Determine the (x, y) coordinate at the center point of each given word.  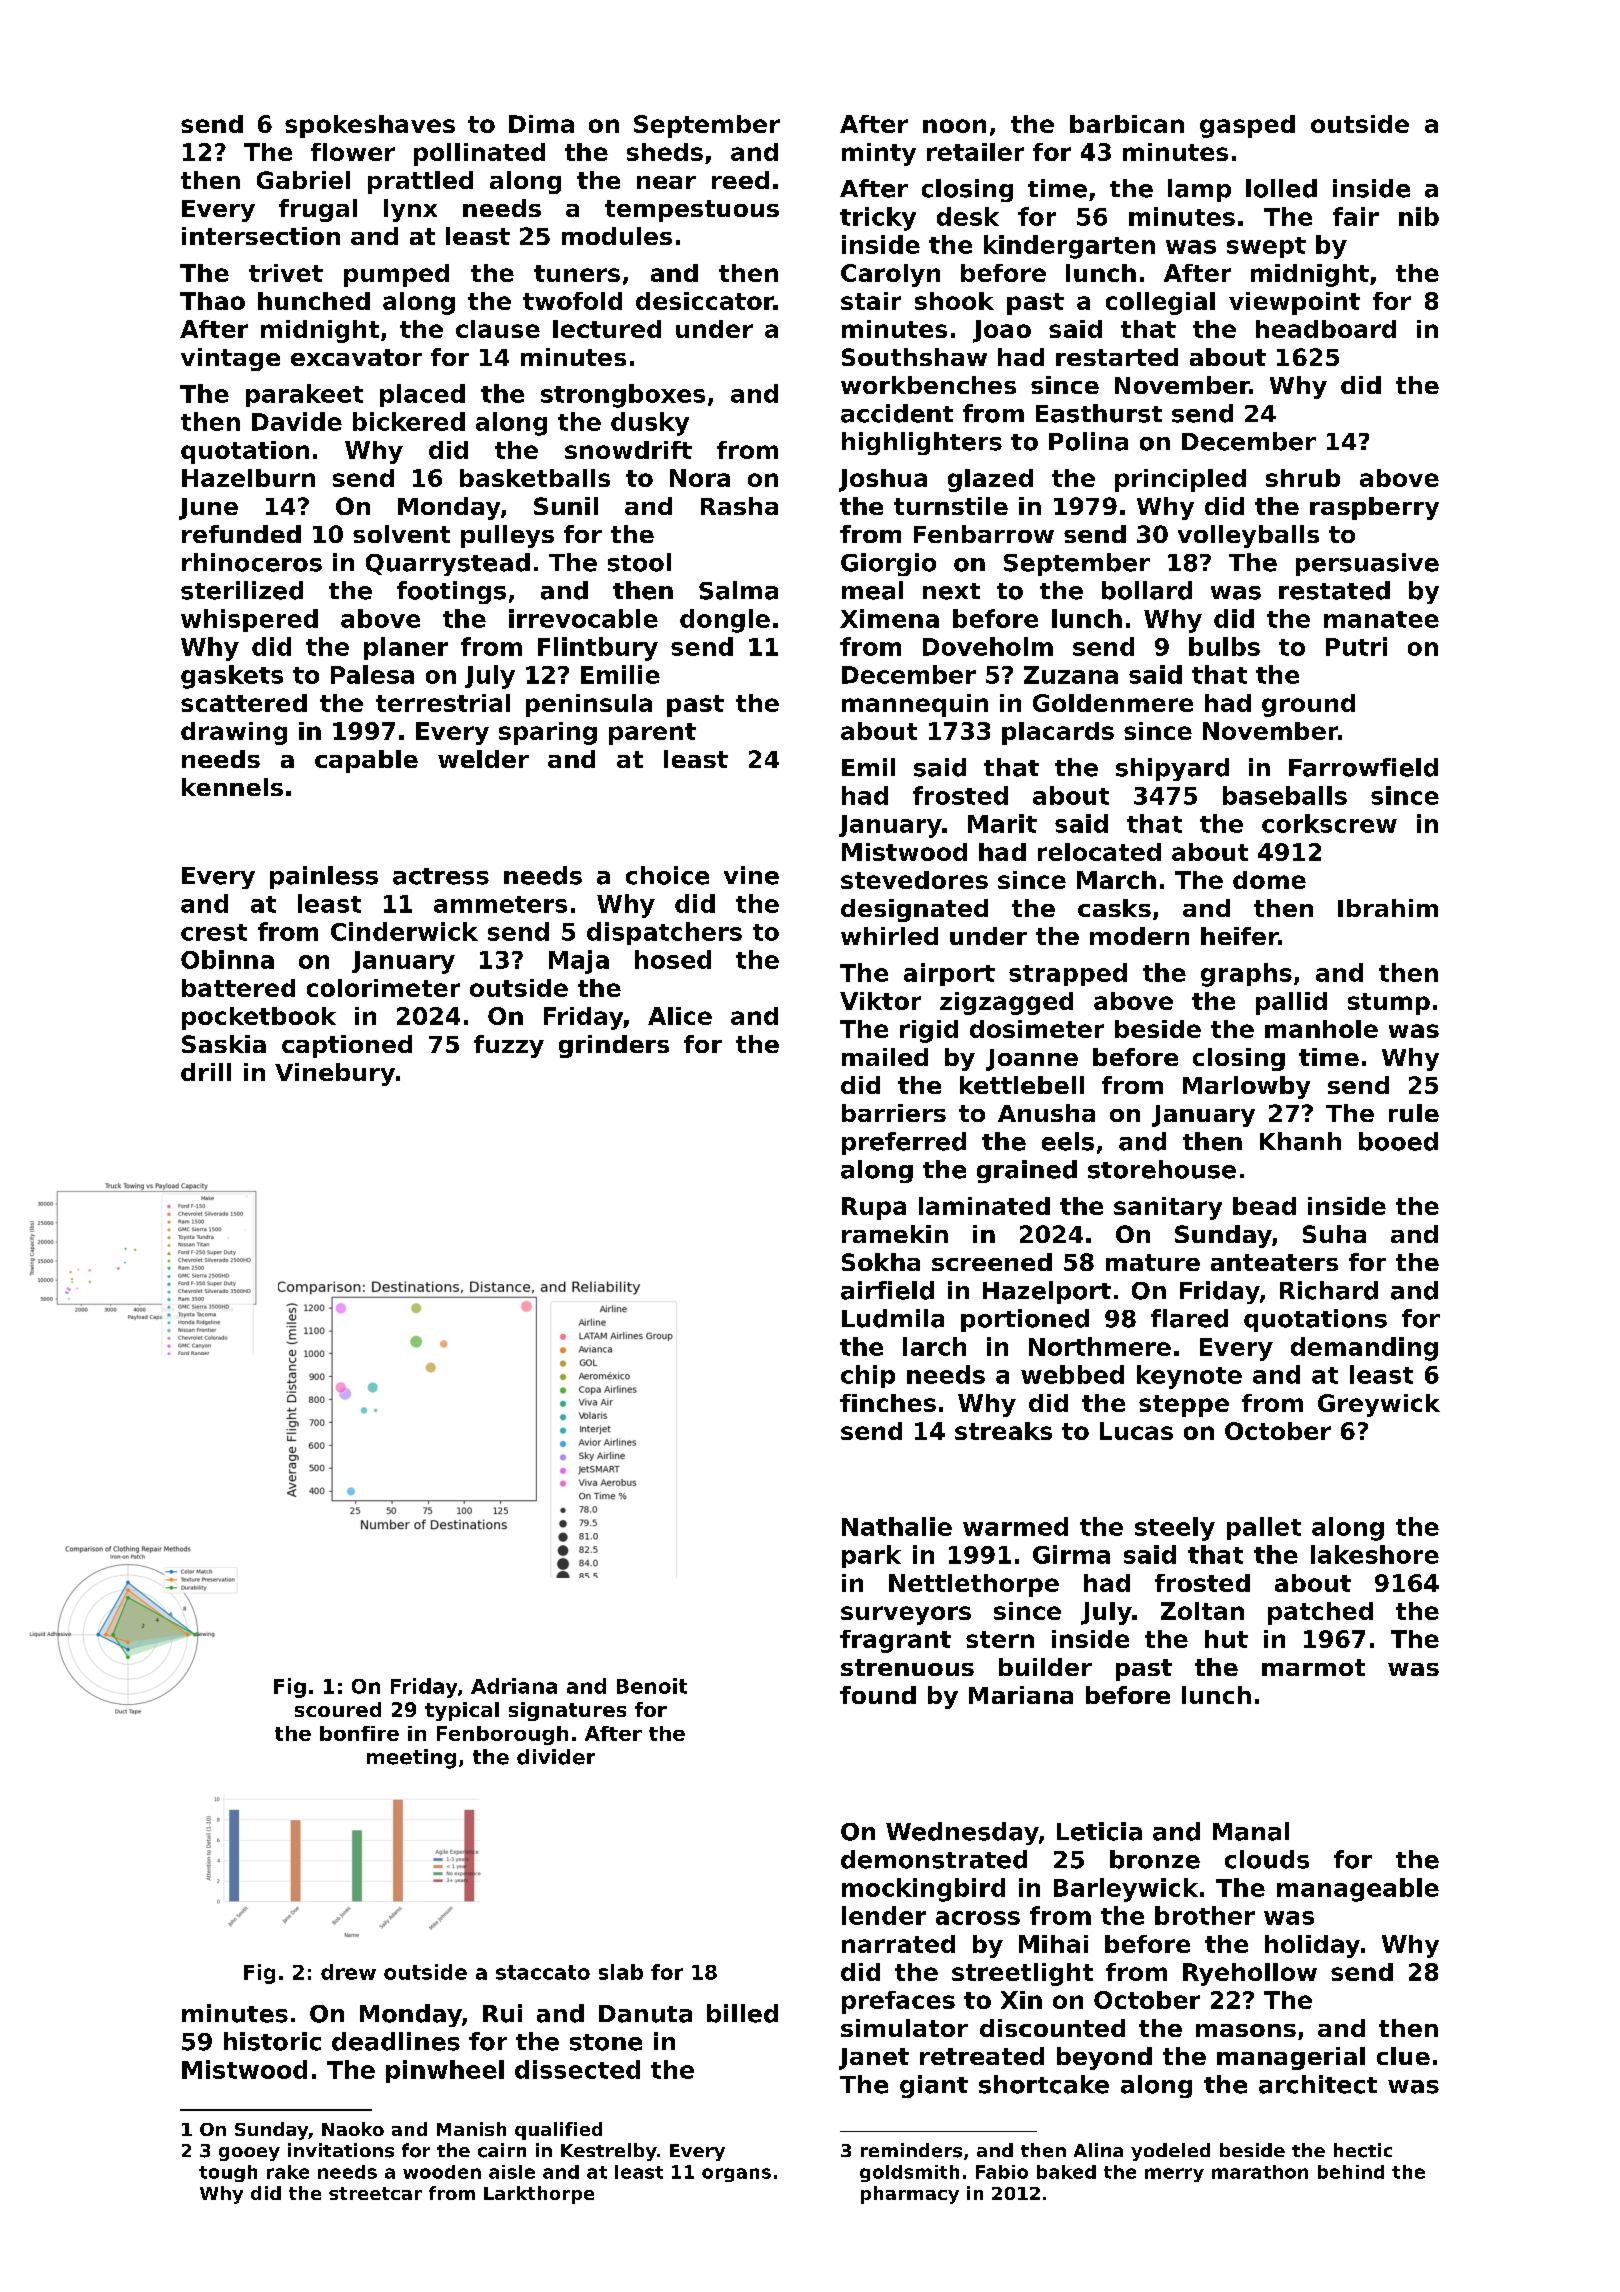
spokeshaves (370, 126)
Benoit (652, 1686)
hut (1226, 1639)
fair (1356, 216)
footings (451, 592)
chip (868, 1376)
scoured (338, 1709)
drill (206, 1072)
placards (1058, 733)
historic (272, 2041)
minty (879, 154)
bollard (1147, 590)
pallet (1264, 1528)
